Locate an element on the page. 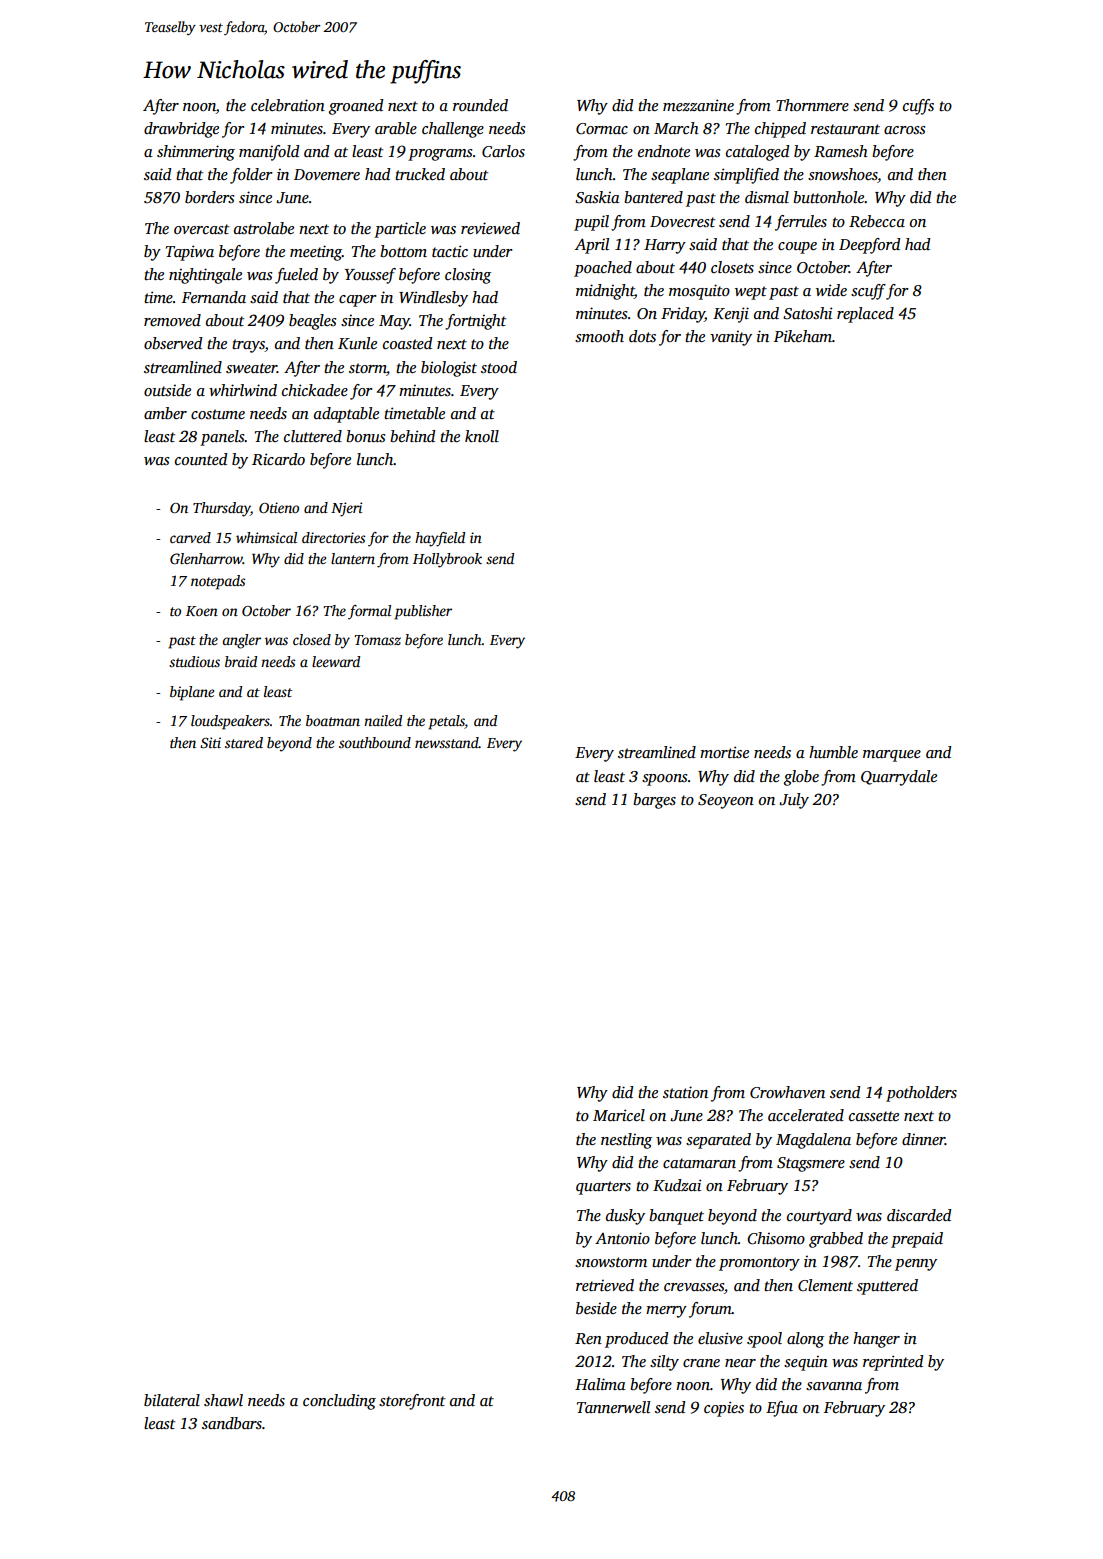  Pikeham is located at coordinates (803, 336).
